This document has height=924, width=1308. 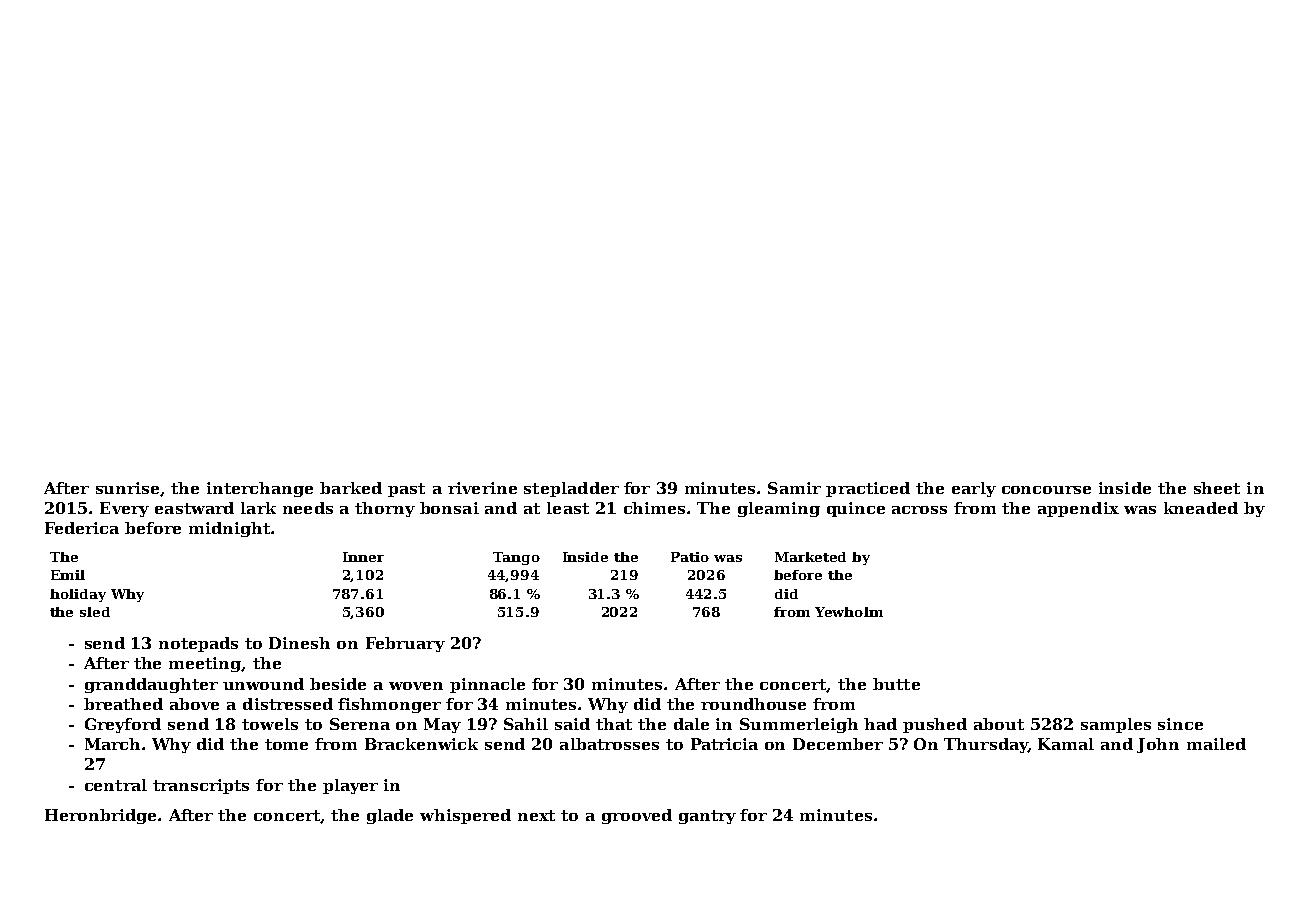 I want to click on kneaded, so click(x=1201, y=508).
